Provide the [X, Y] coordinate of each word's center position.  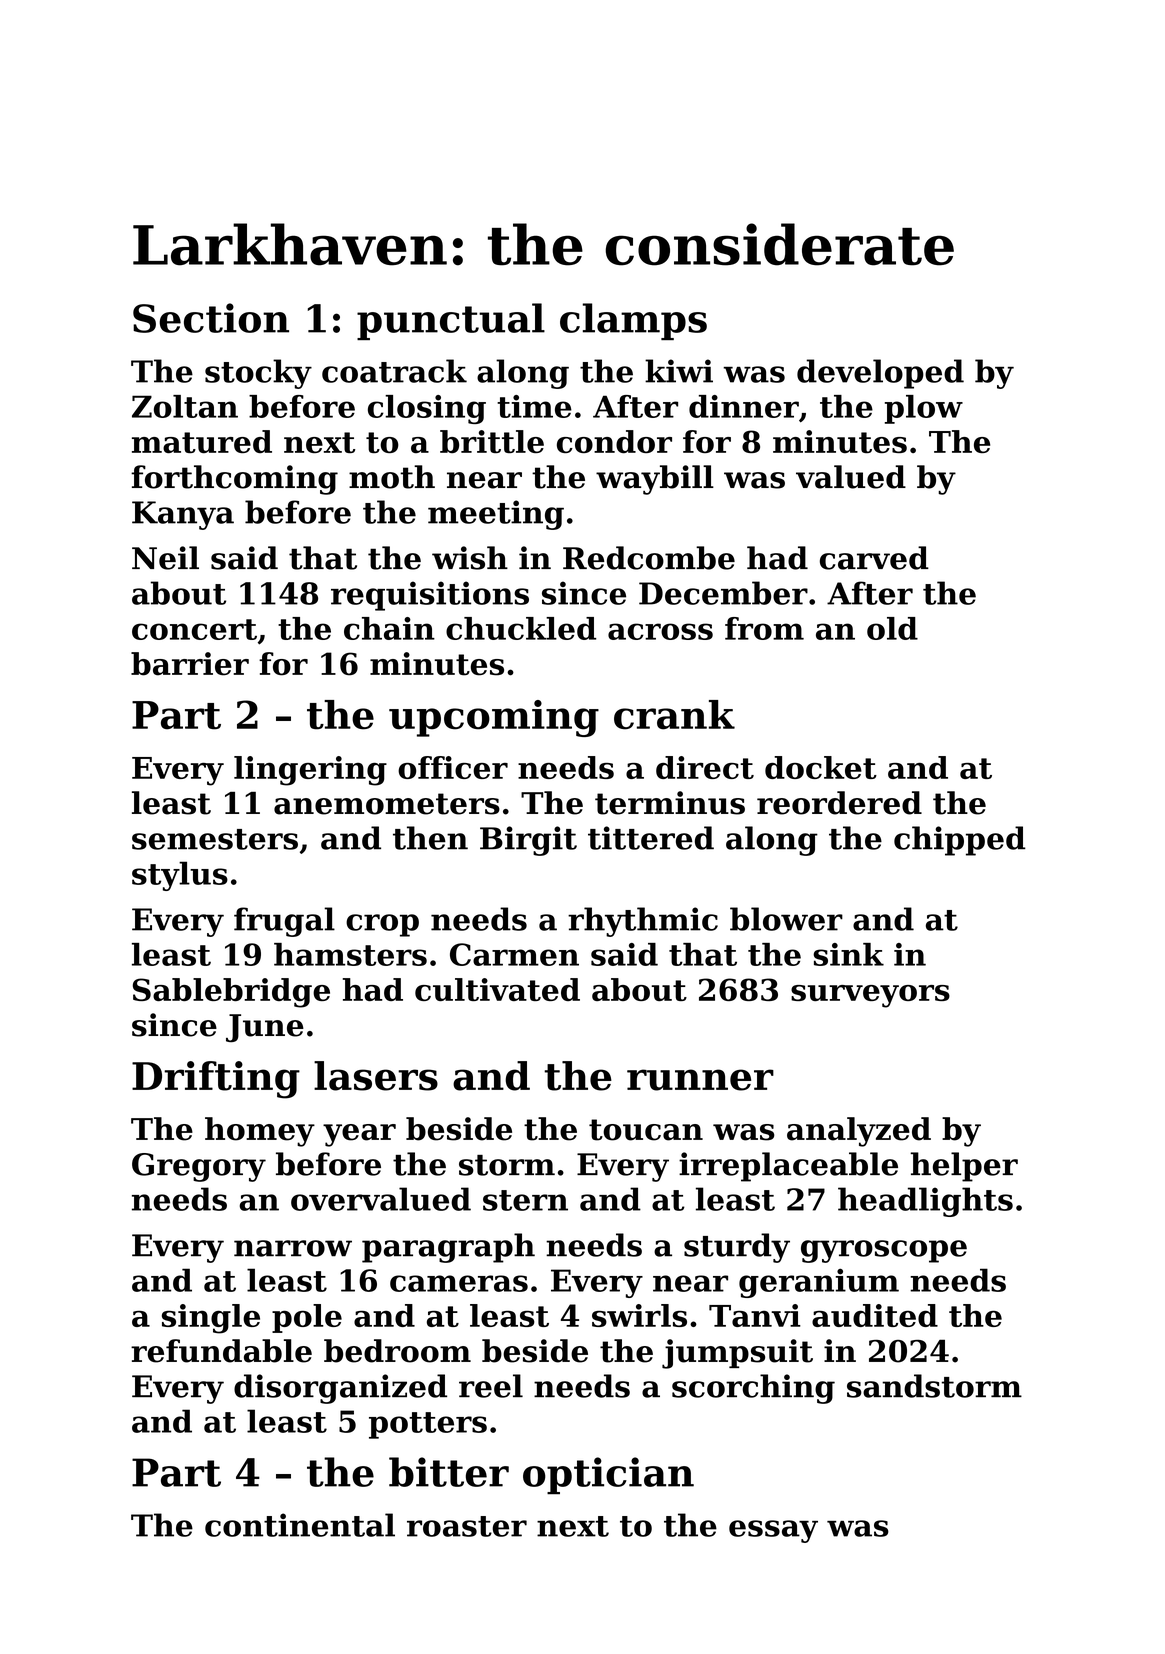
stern [525, 1200]
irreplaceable [788, 1167]
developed [880, 374]
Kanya [183, 515]
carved [874, 558]
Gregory [199, 1167]
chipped [960, 841]
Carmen [514, 954]
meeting [496, 515]
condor [614, 442]
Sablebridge [231, 993]
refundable [221, 1351]
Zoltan [185, 406]
